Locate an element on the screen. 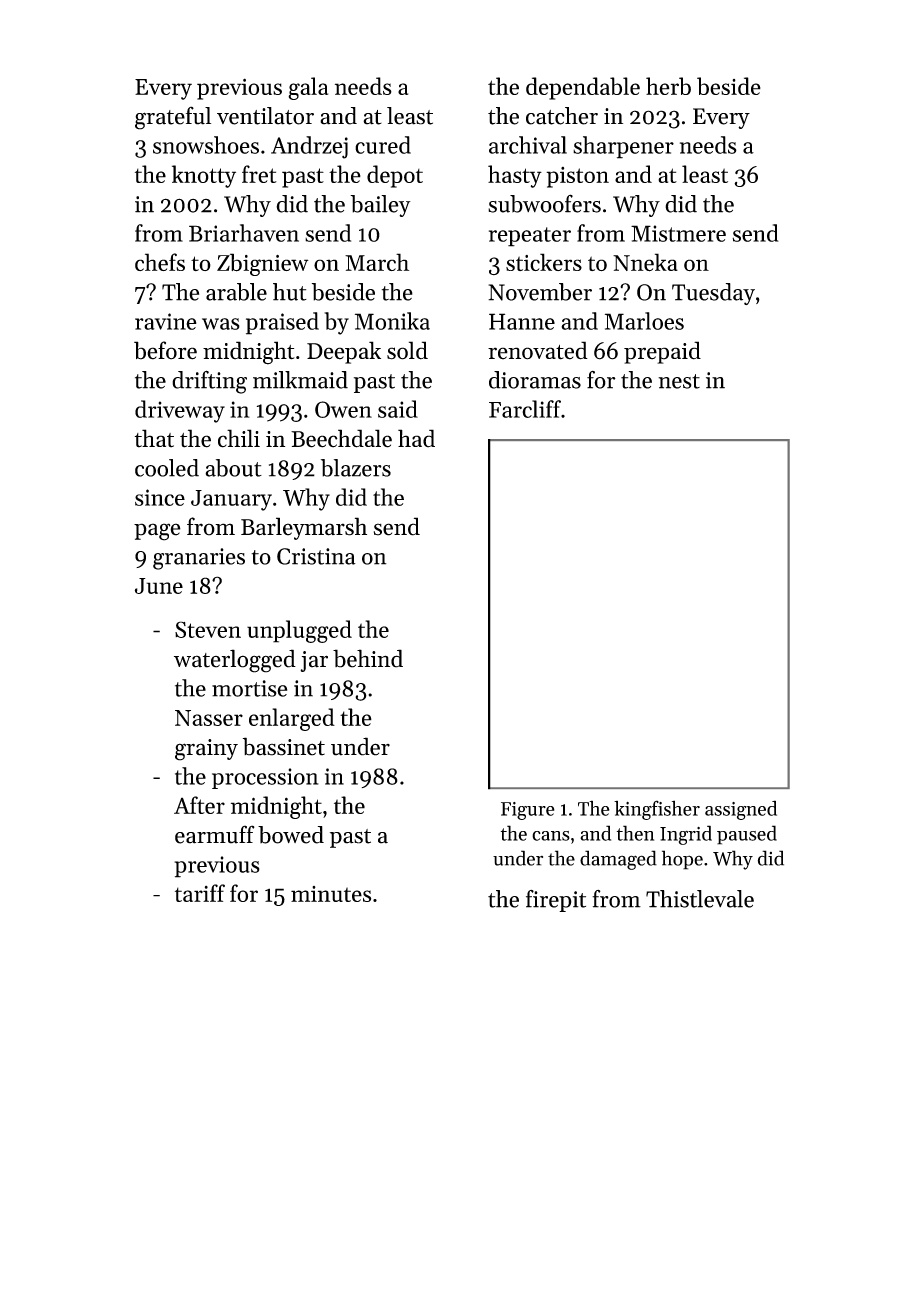 The image size is (924, 1311). Steven is located at coordinates (208, 629).
